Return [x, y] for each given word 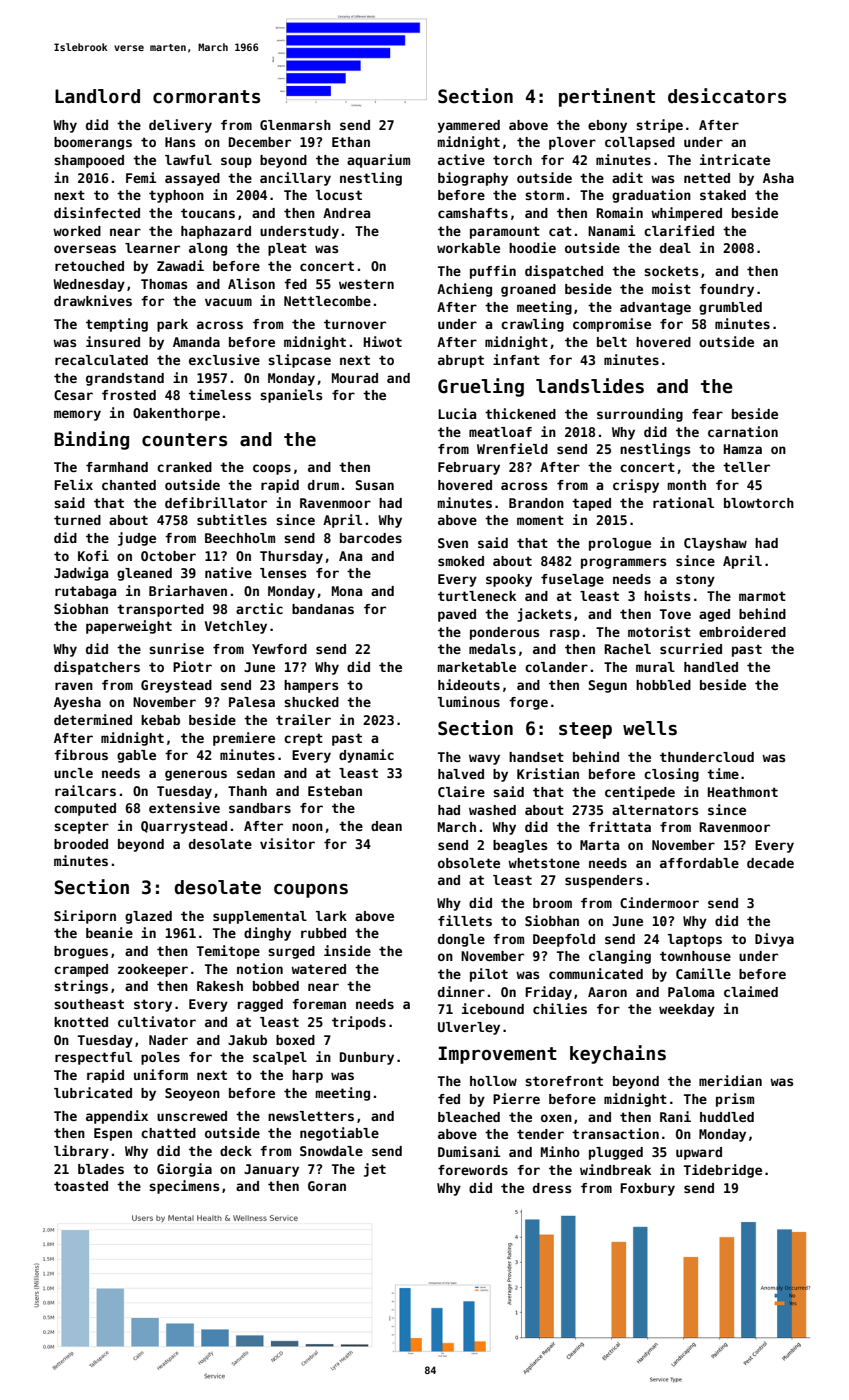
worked [77, 231]
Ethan [351, 142]
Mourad [355, 378]
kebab [160, 720]
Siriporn [85, 917]
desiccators [727, 96]
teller [746, 467]
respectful [93, 1058]
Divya [774, 940]
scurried [691, 648]
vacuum [228, 302]
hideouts [469, 684]
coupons [311, 891]
